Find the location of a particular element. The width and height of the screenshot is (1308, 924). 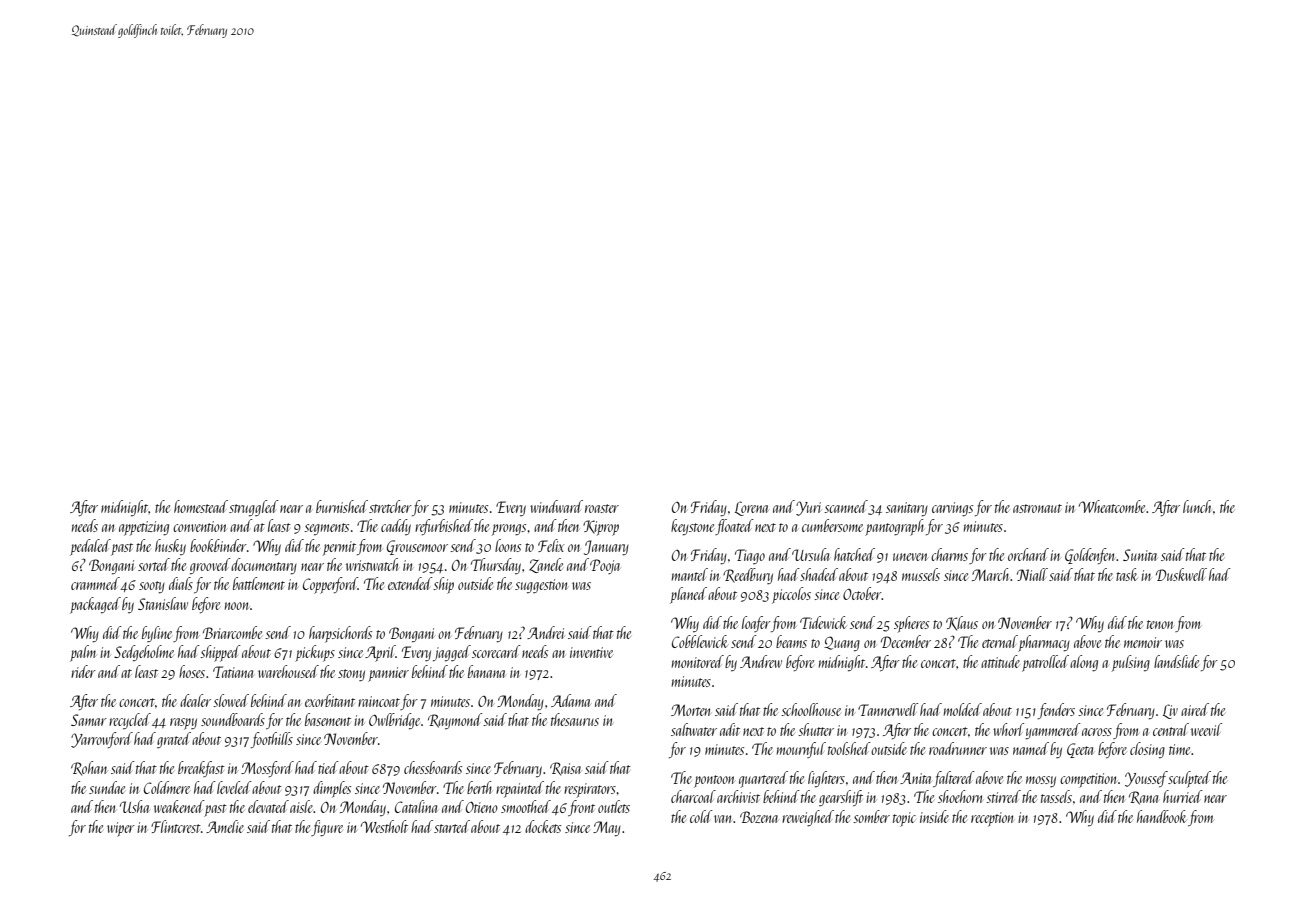

Tidewick is located at coordinates (823, 622).
